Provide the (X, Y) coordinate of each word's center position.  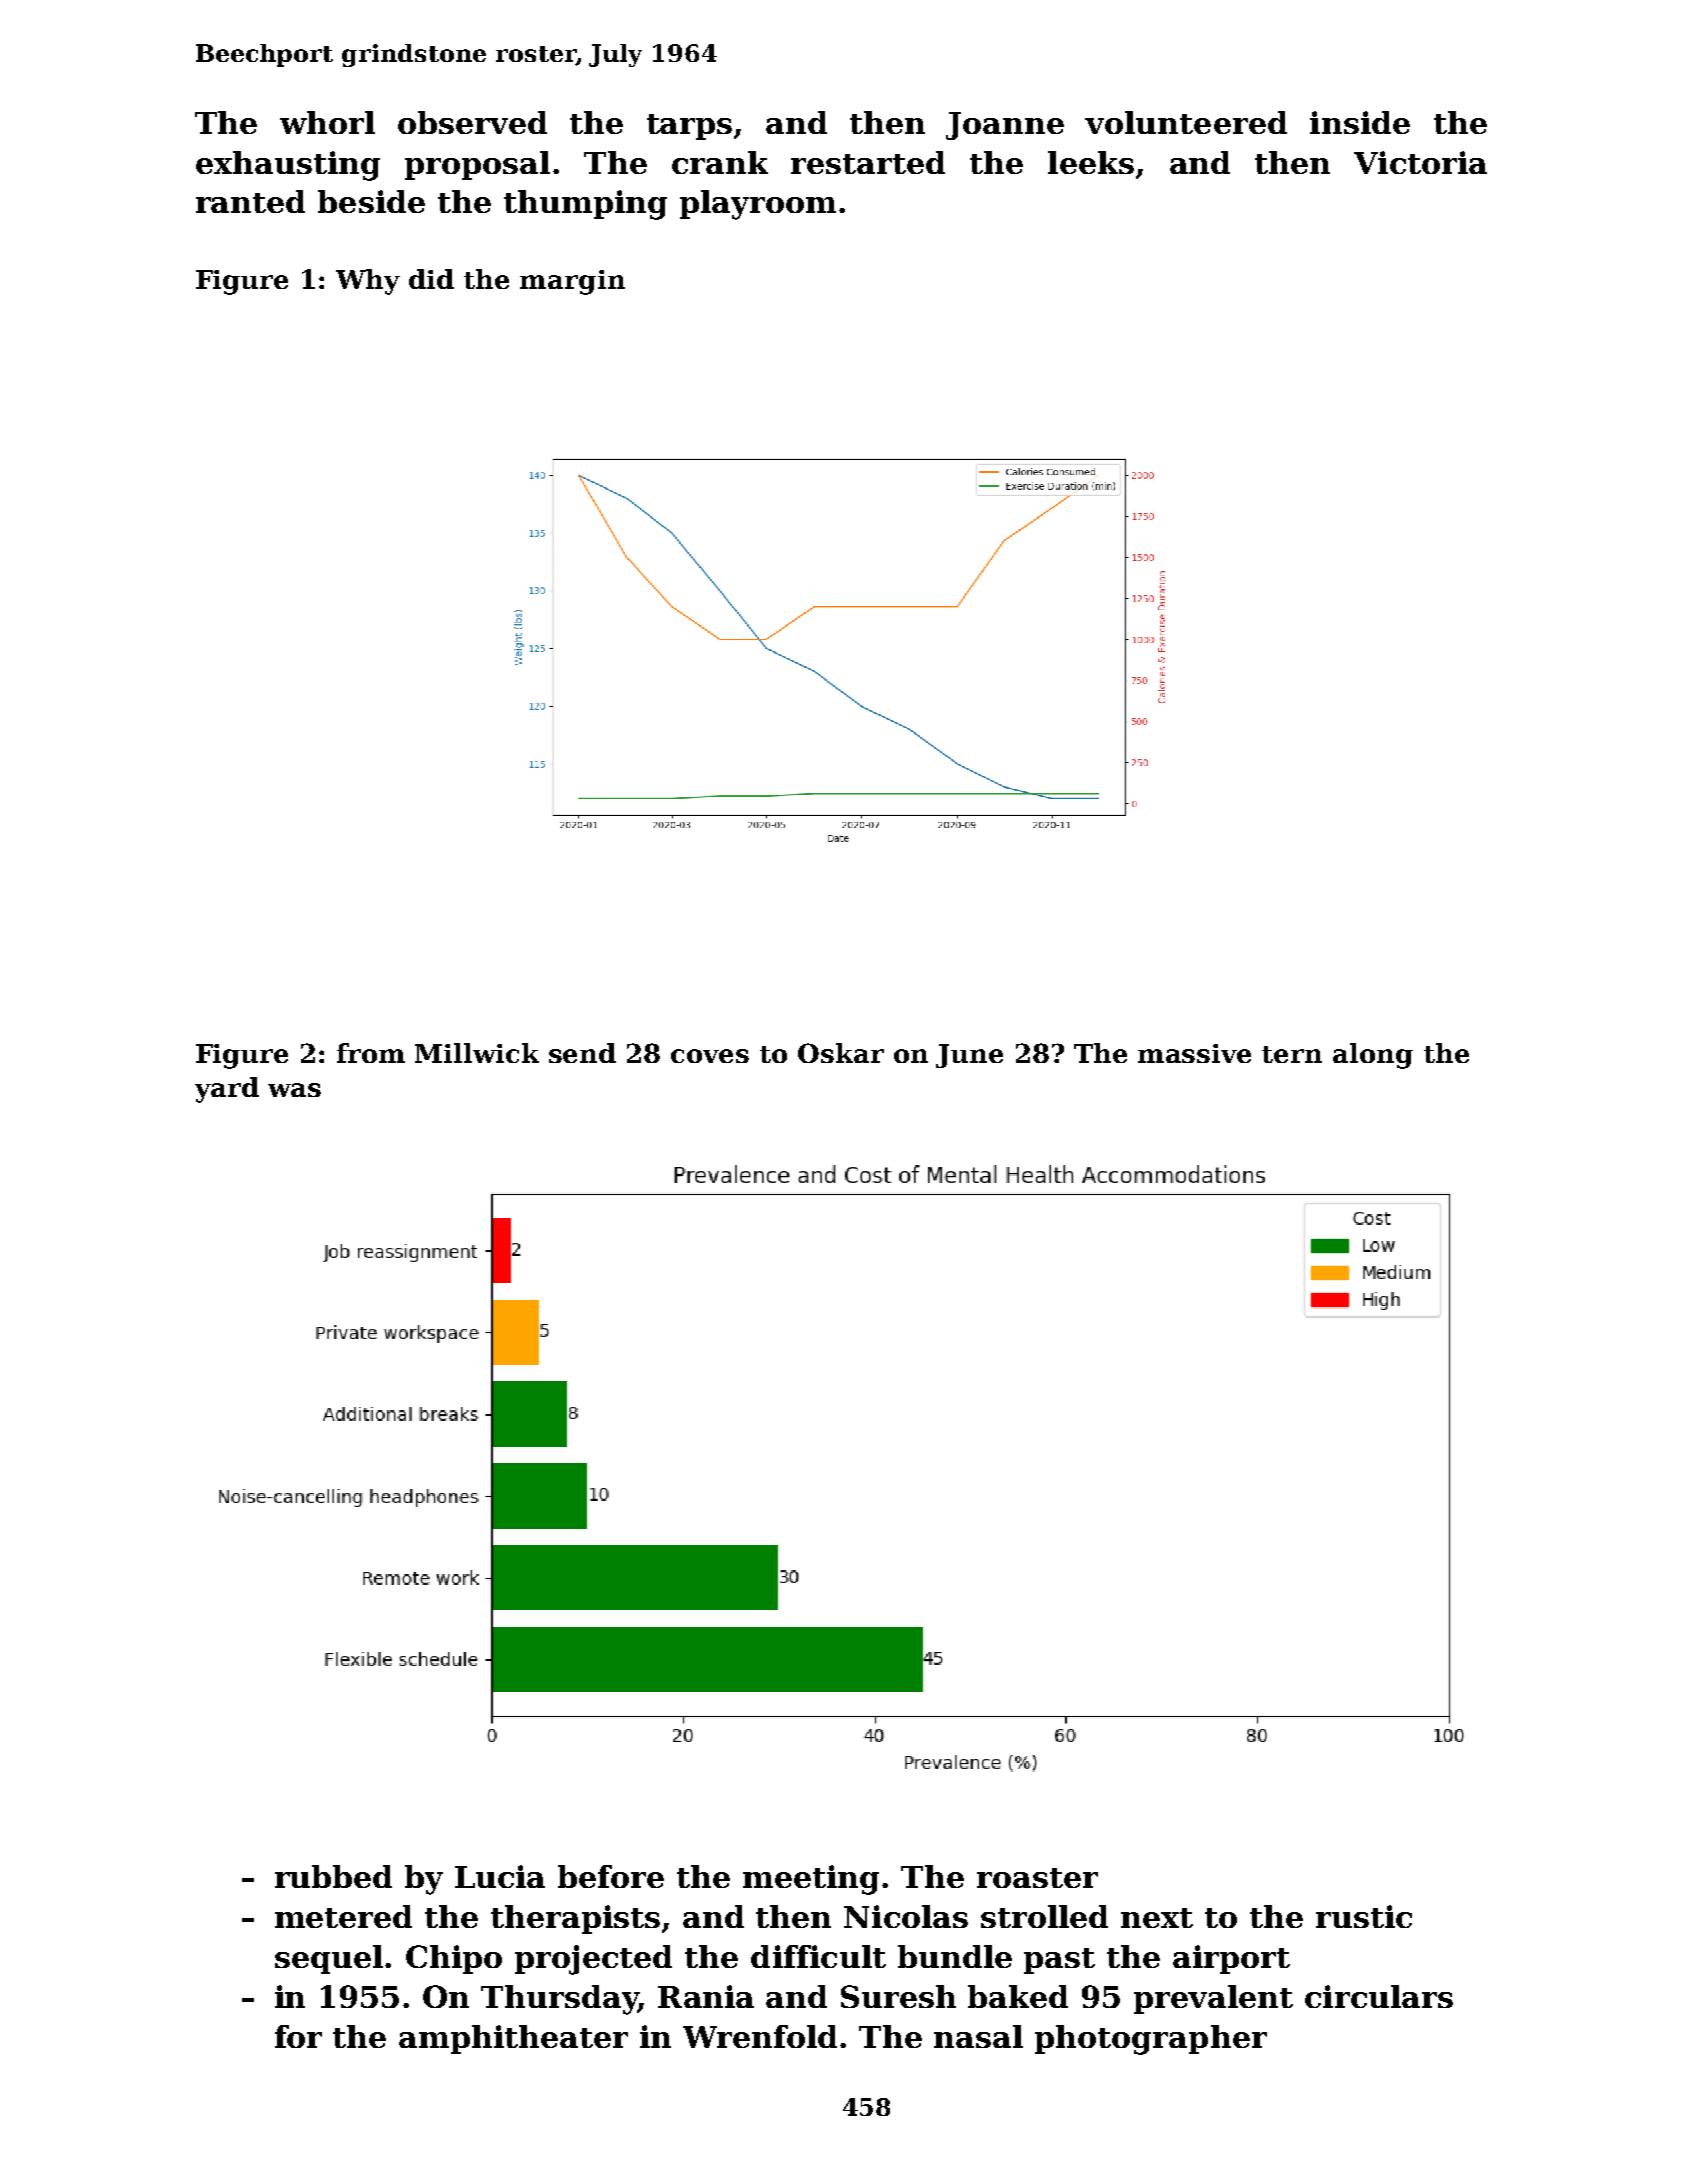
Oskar (841, 1053)
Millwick (477, 1053)
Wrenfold (760, 2036)
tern (1292, 1054)
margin (572, 282)
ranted (250, 201)
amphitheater (513, 2039)
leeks (1091, 162)
